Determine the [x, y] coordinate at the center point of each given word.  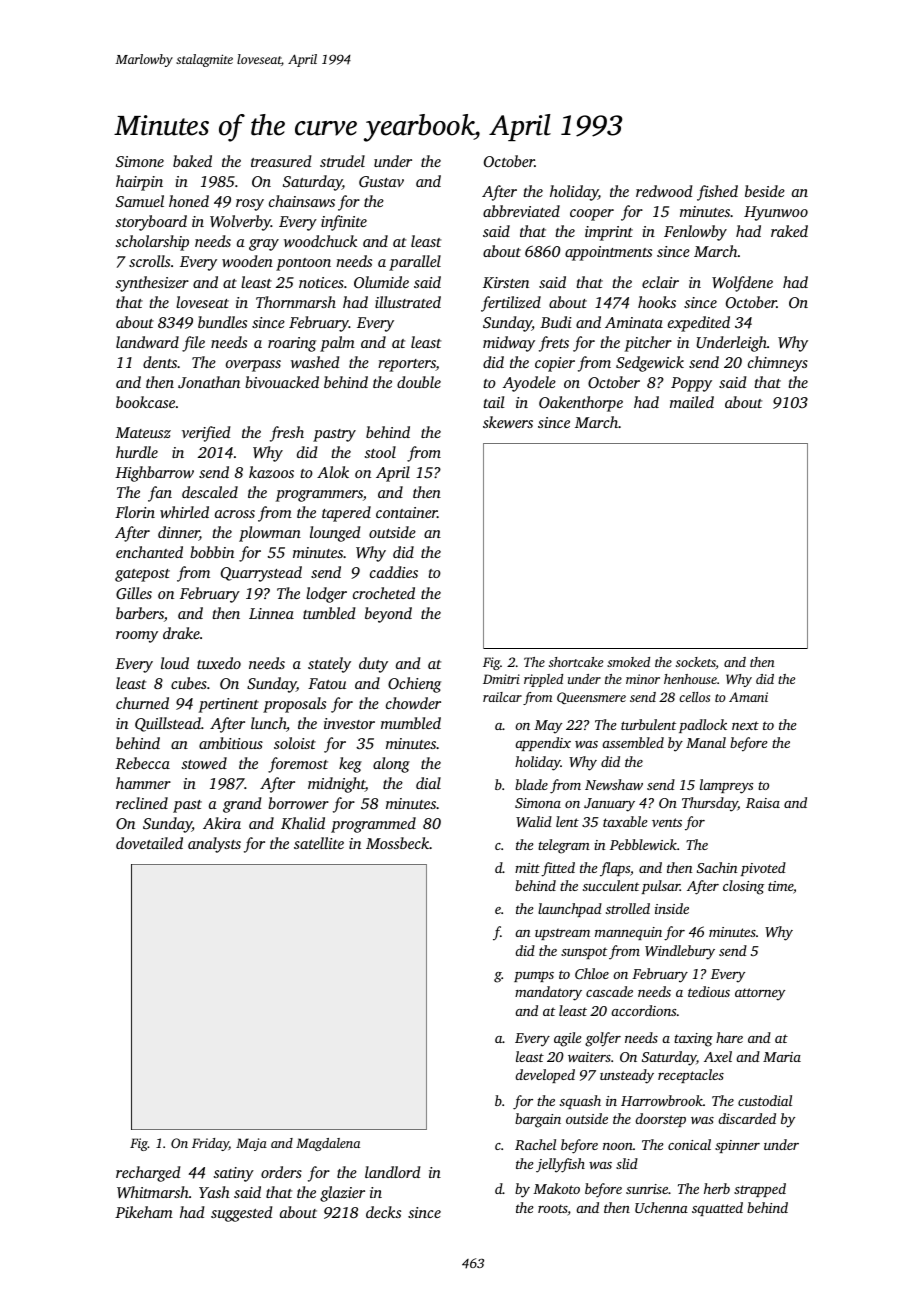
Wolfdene [742, 284]
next [745, 725]
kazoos [271, 472]
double [419, 382]
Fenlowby [695, 233]
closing [743, 887]
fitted [558, 869]
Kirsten [506, 282]
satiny [233, 1174]
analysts [214, 845]
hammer [143, 783]
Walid [534, 821]
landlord [393, 1172]
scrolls [149, 261]
